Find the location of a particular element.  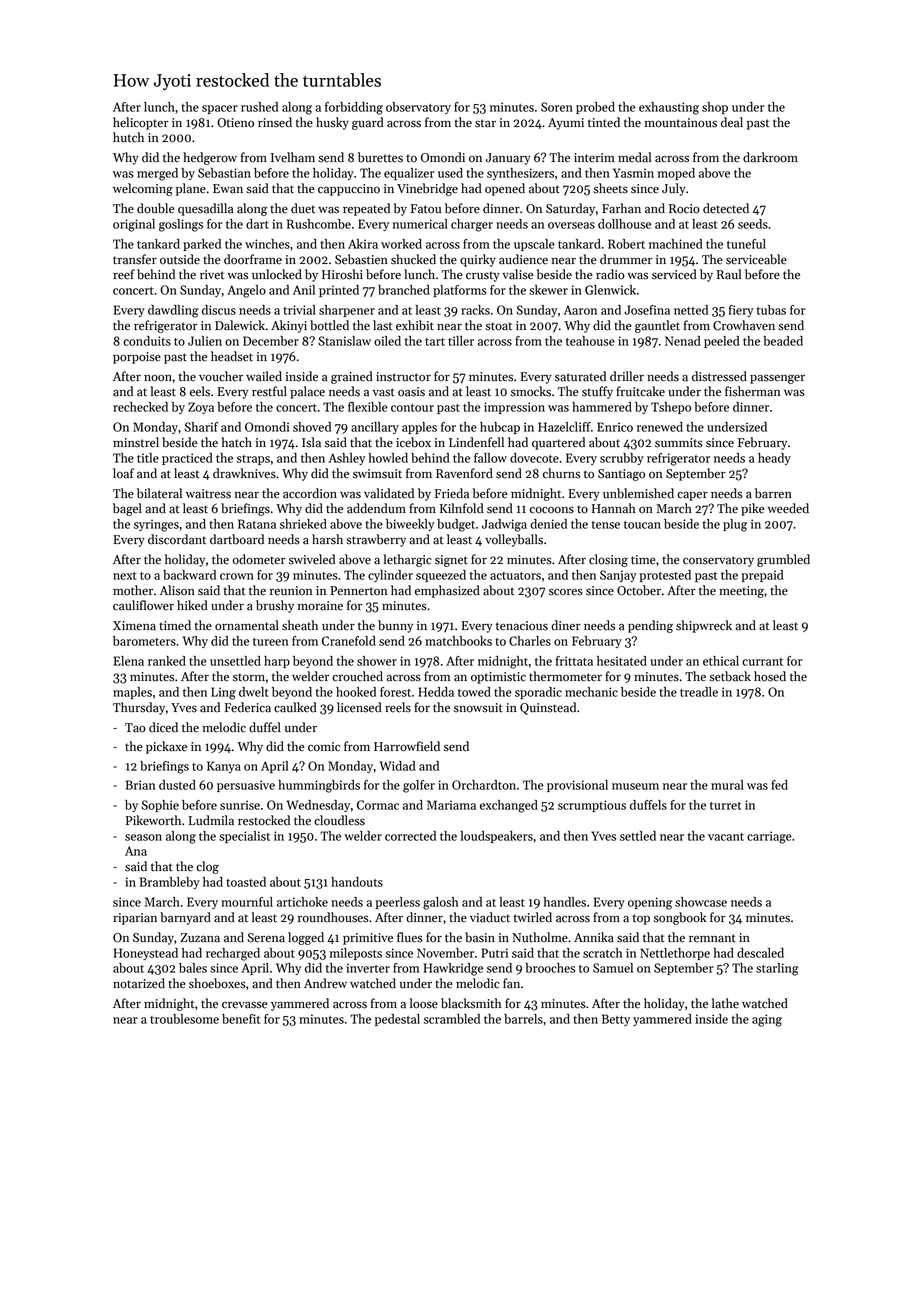

syringes is located at coordinates (156, 525).
